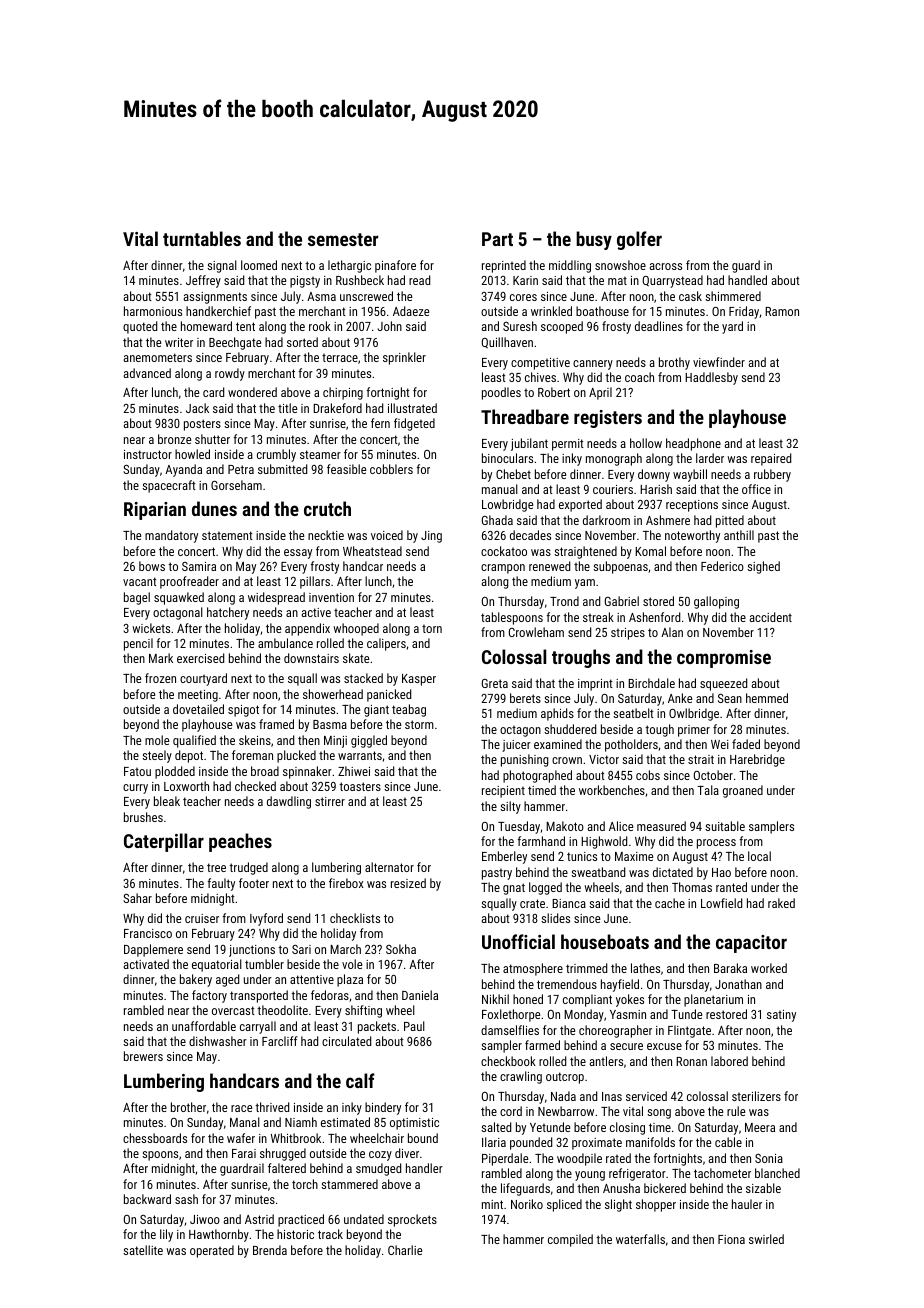  I want to click on turntables, so click(202, 238).
